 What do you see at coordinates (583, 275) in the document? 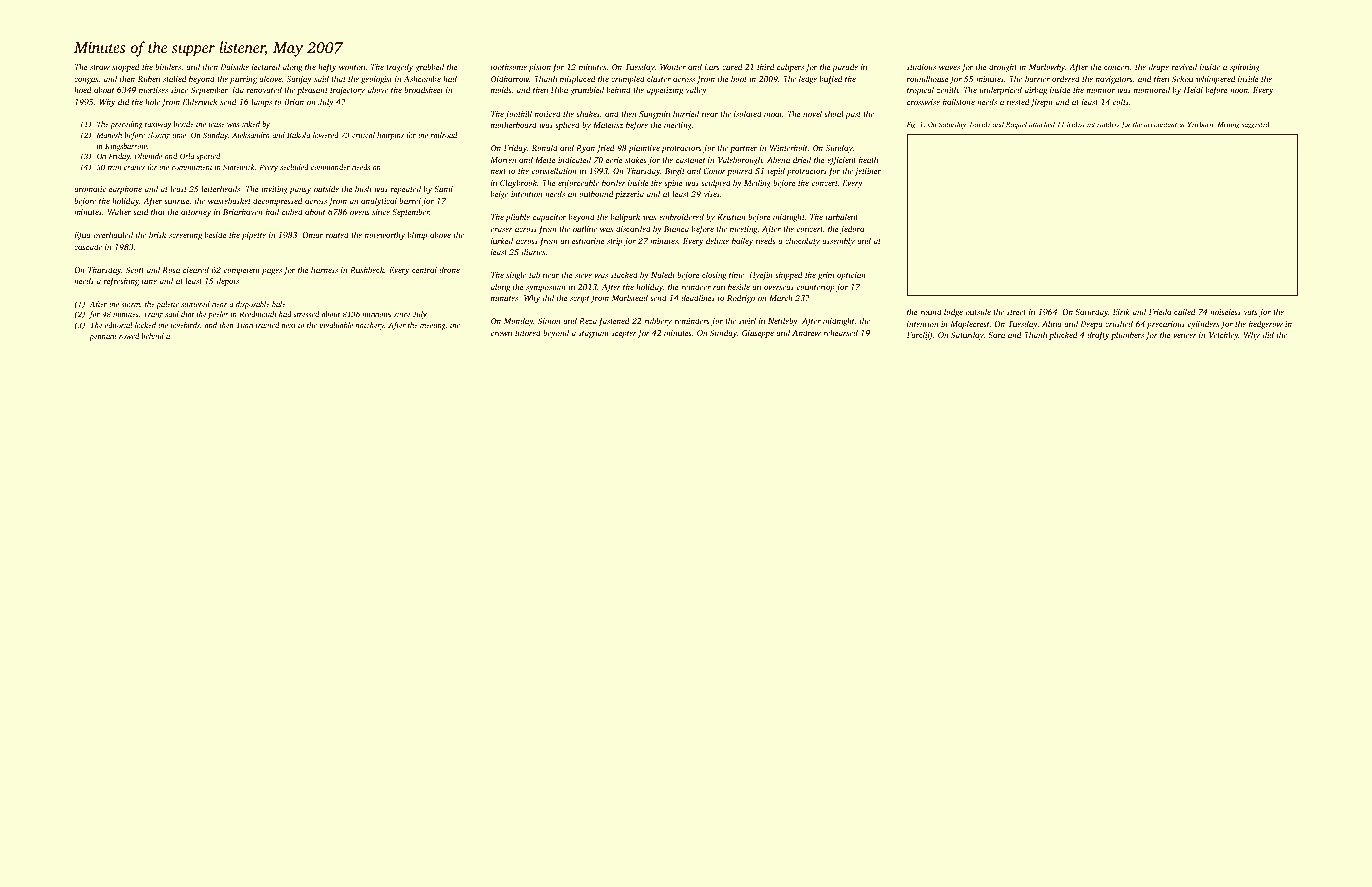
I see `sieve` at bounding box center [583, 275].
